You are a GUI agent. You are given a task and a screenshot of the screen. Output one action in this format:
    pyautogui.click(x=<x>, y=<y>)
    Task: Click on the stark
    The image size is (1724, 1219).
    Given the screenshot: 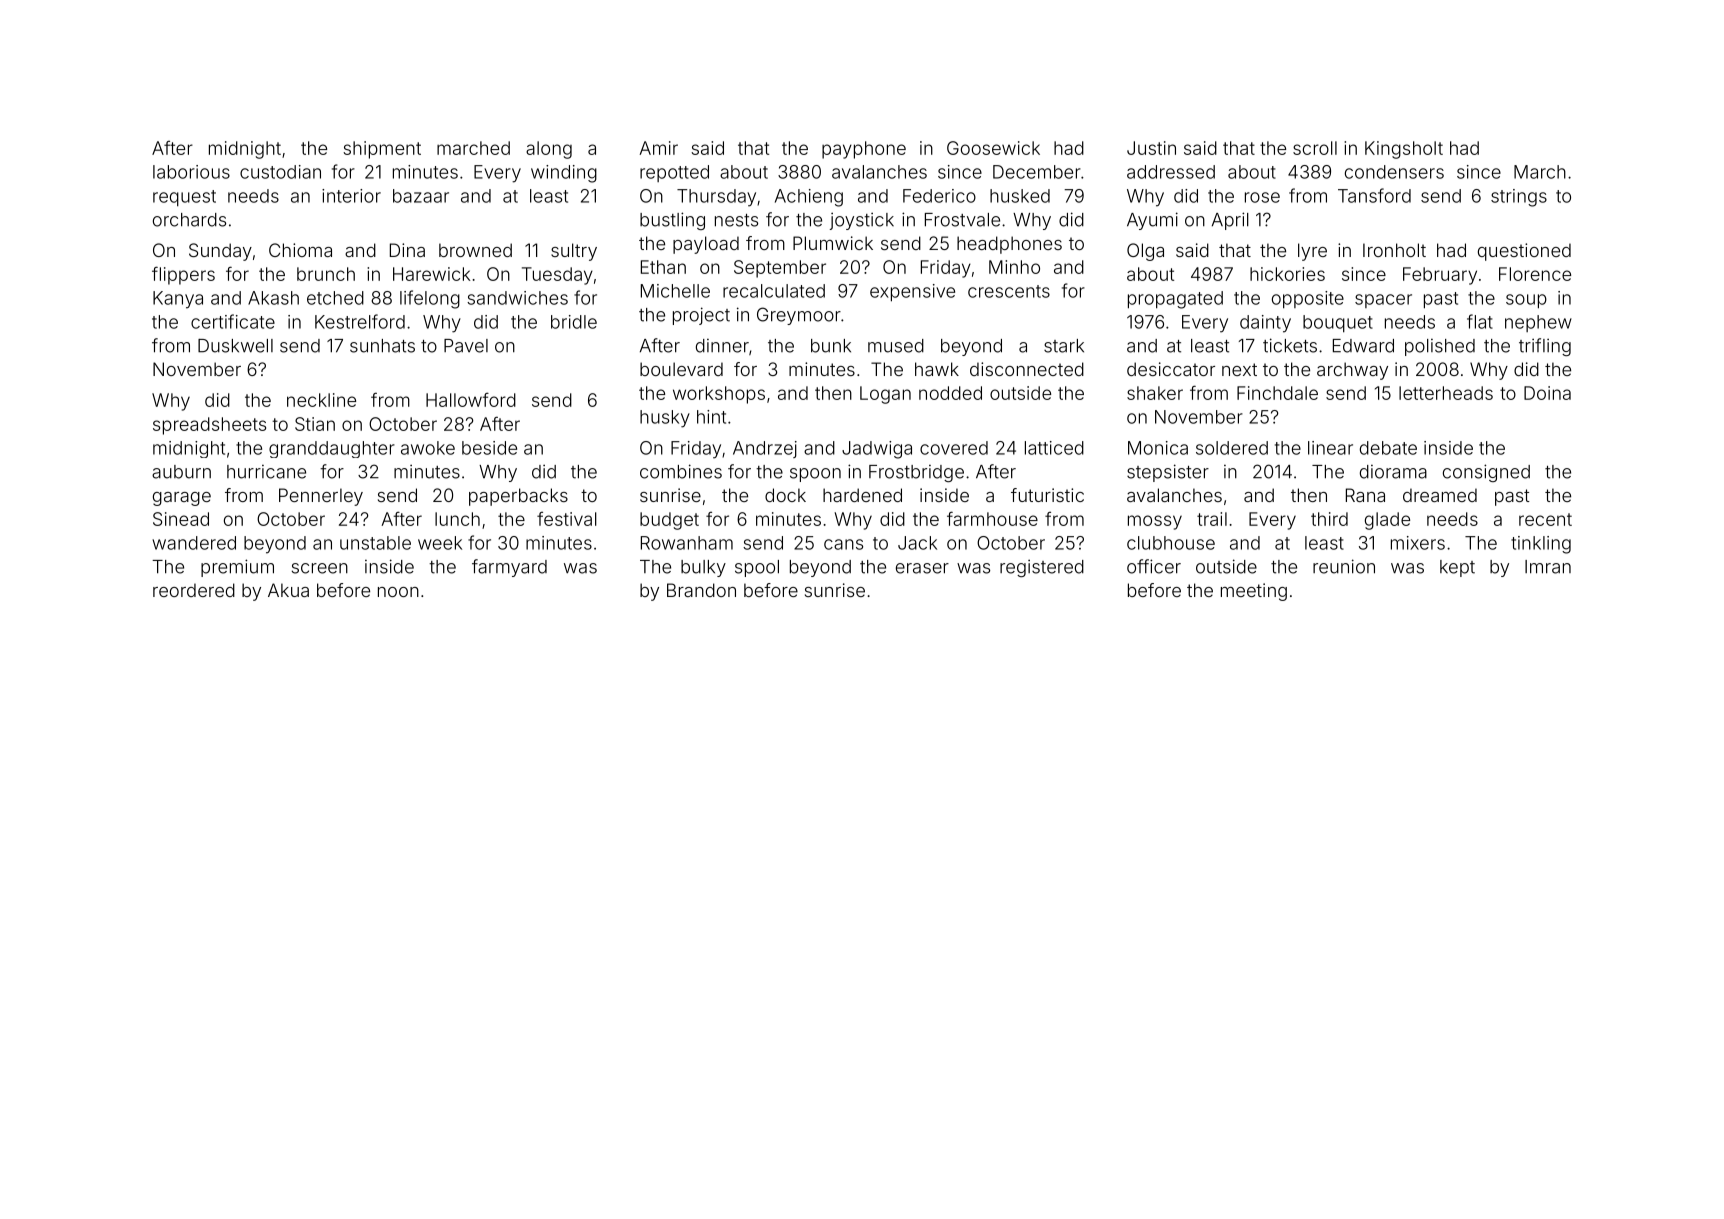 What is the action you would take?
    pyautogui.click(x=1064, y=346)
